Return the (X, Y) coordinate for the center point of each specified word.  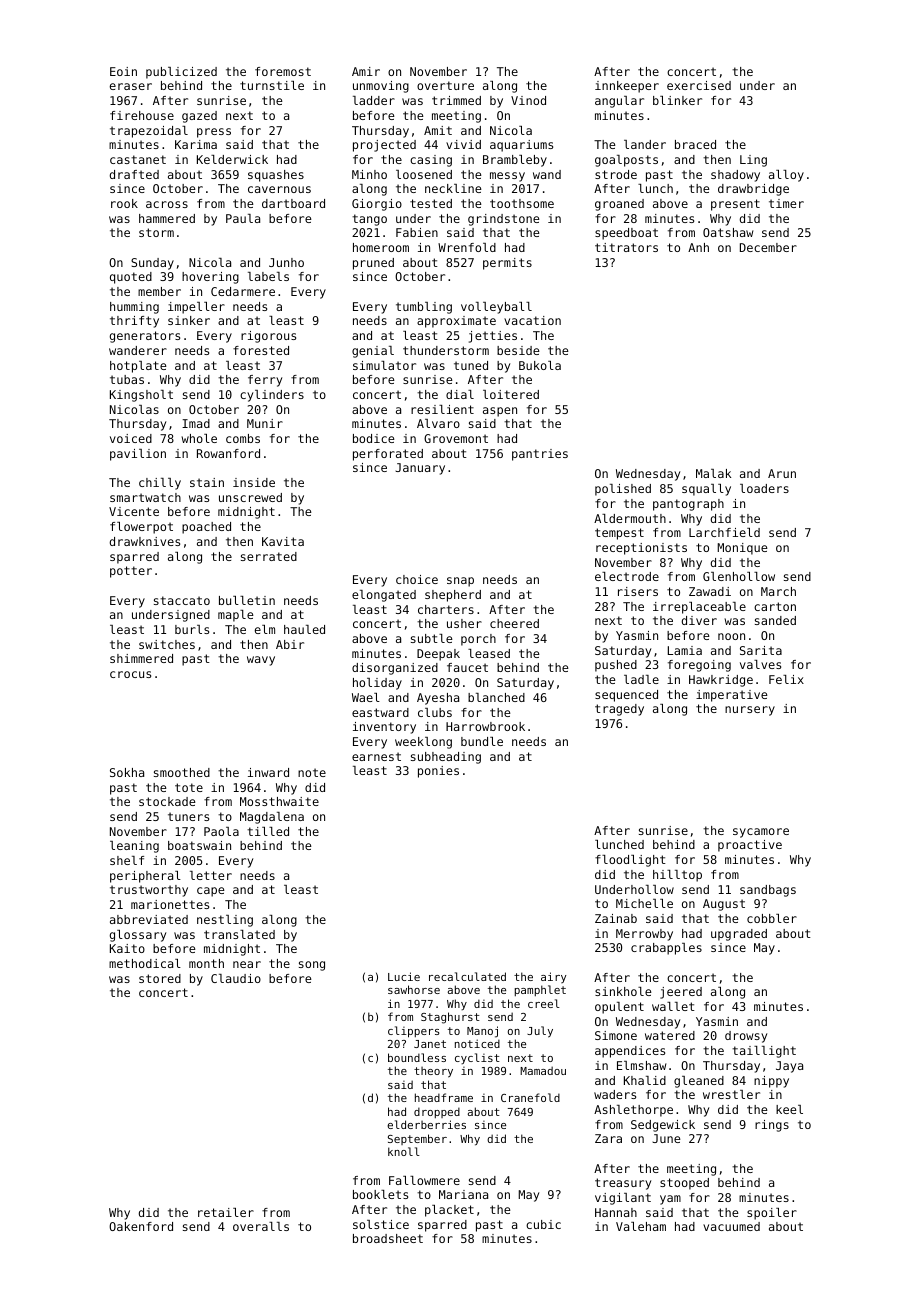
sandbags (768, 891)
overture (445, 85)
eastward (380, 712)
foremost (283, 71)
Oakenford (141, 1226)
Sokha (127, 772)
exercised (699, 85)
